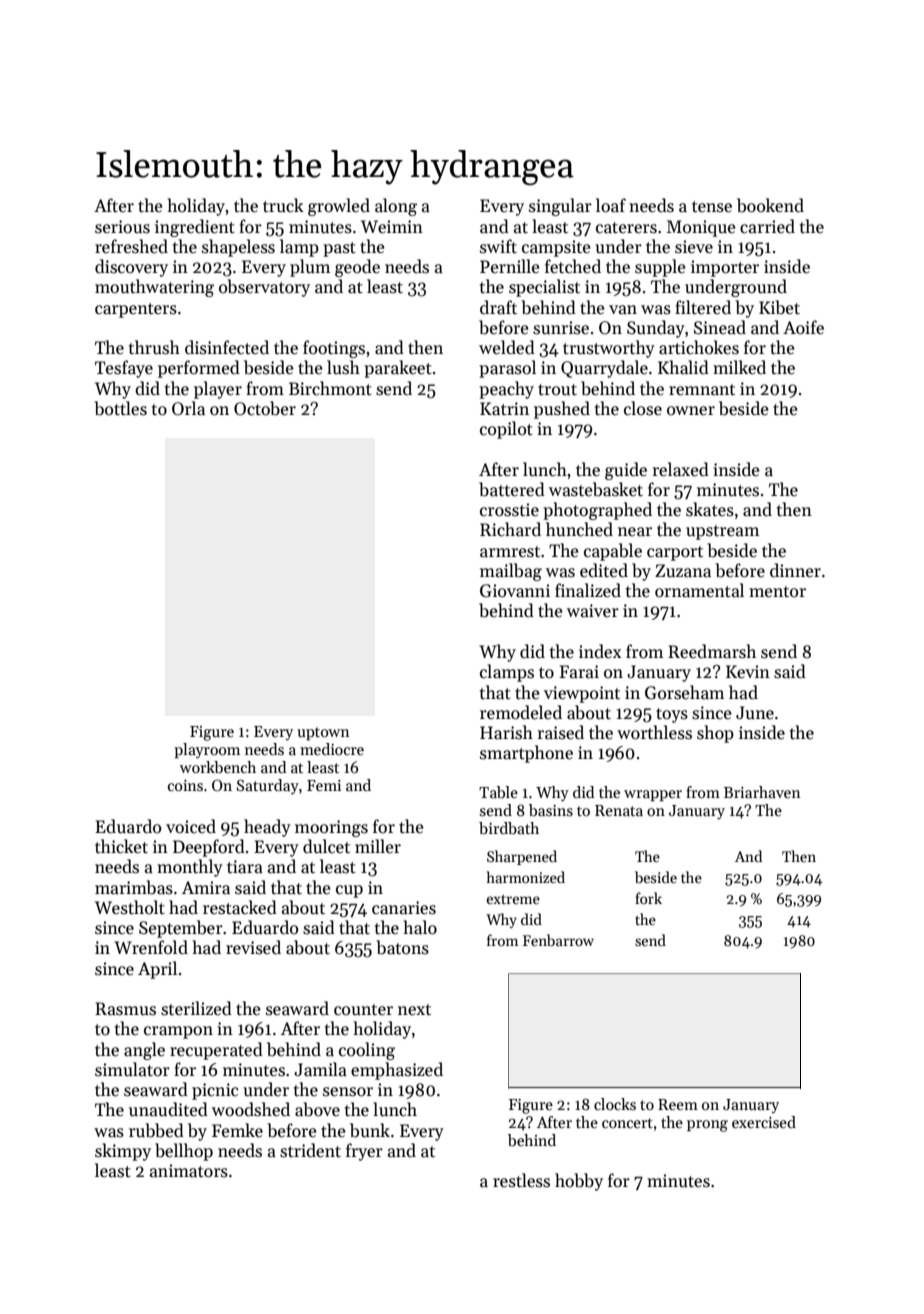 The height and width of the screenshot is (1314, 924). Describe the element at coordinates (654, 732) in the screenshot. I see `worthless` at that location.
